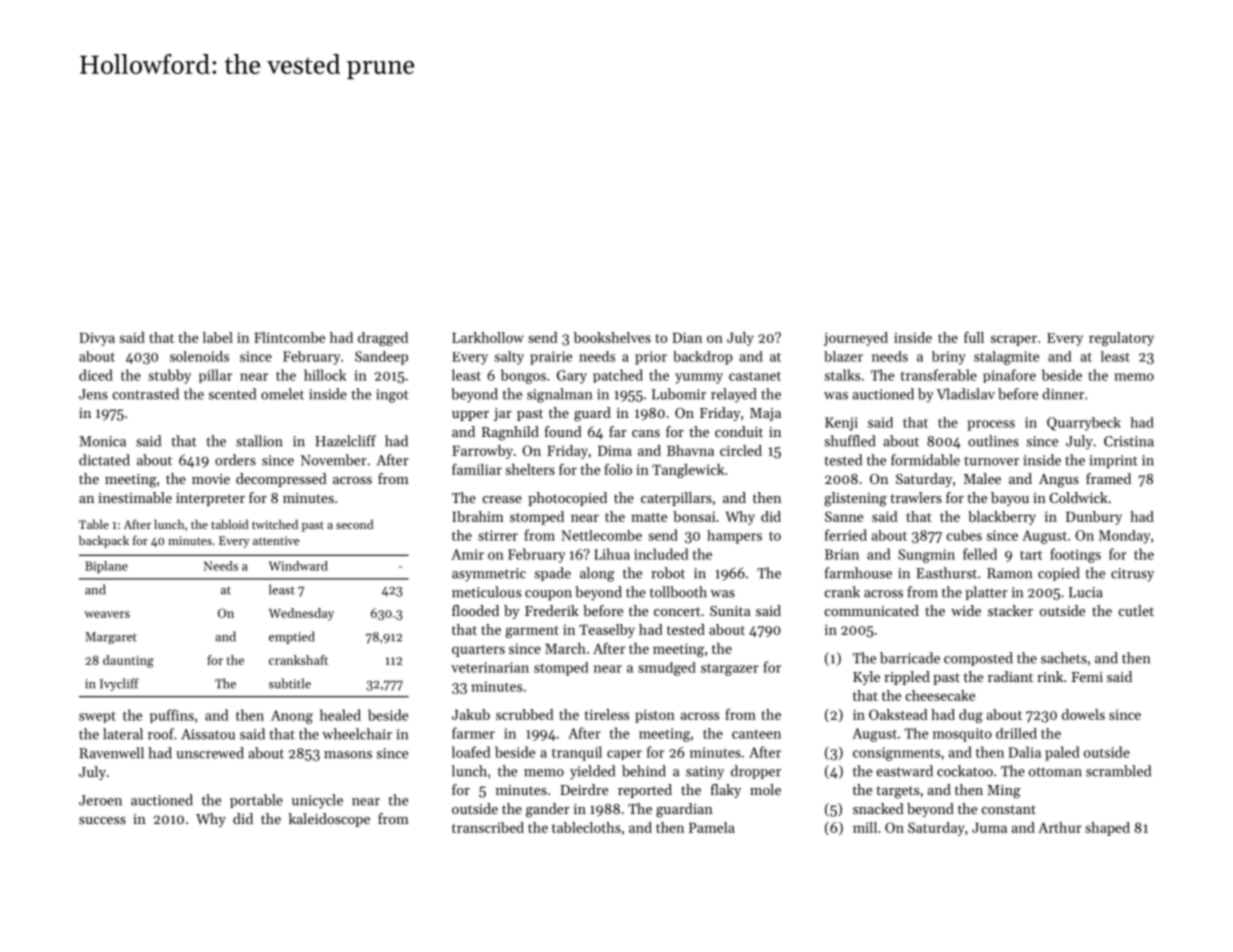 The height and width of the screenshot is (952, 1233). Describe the element at coordinates (104, 460) in the screenshot. I see `dictated` at that location.
